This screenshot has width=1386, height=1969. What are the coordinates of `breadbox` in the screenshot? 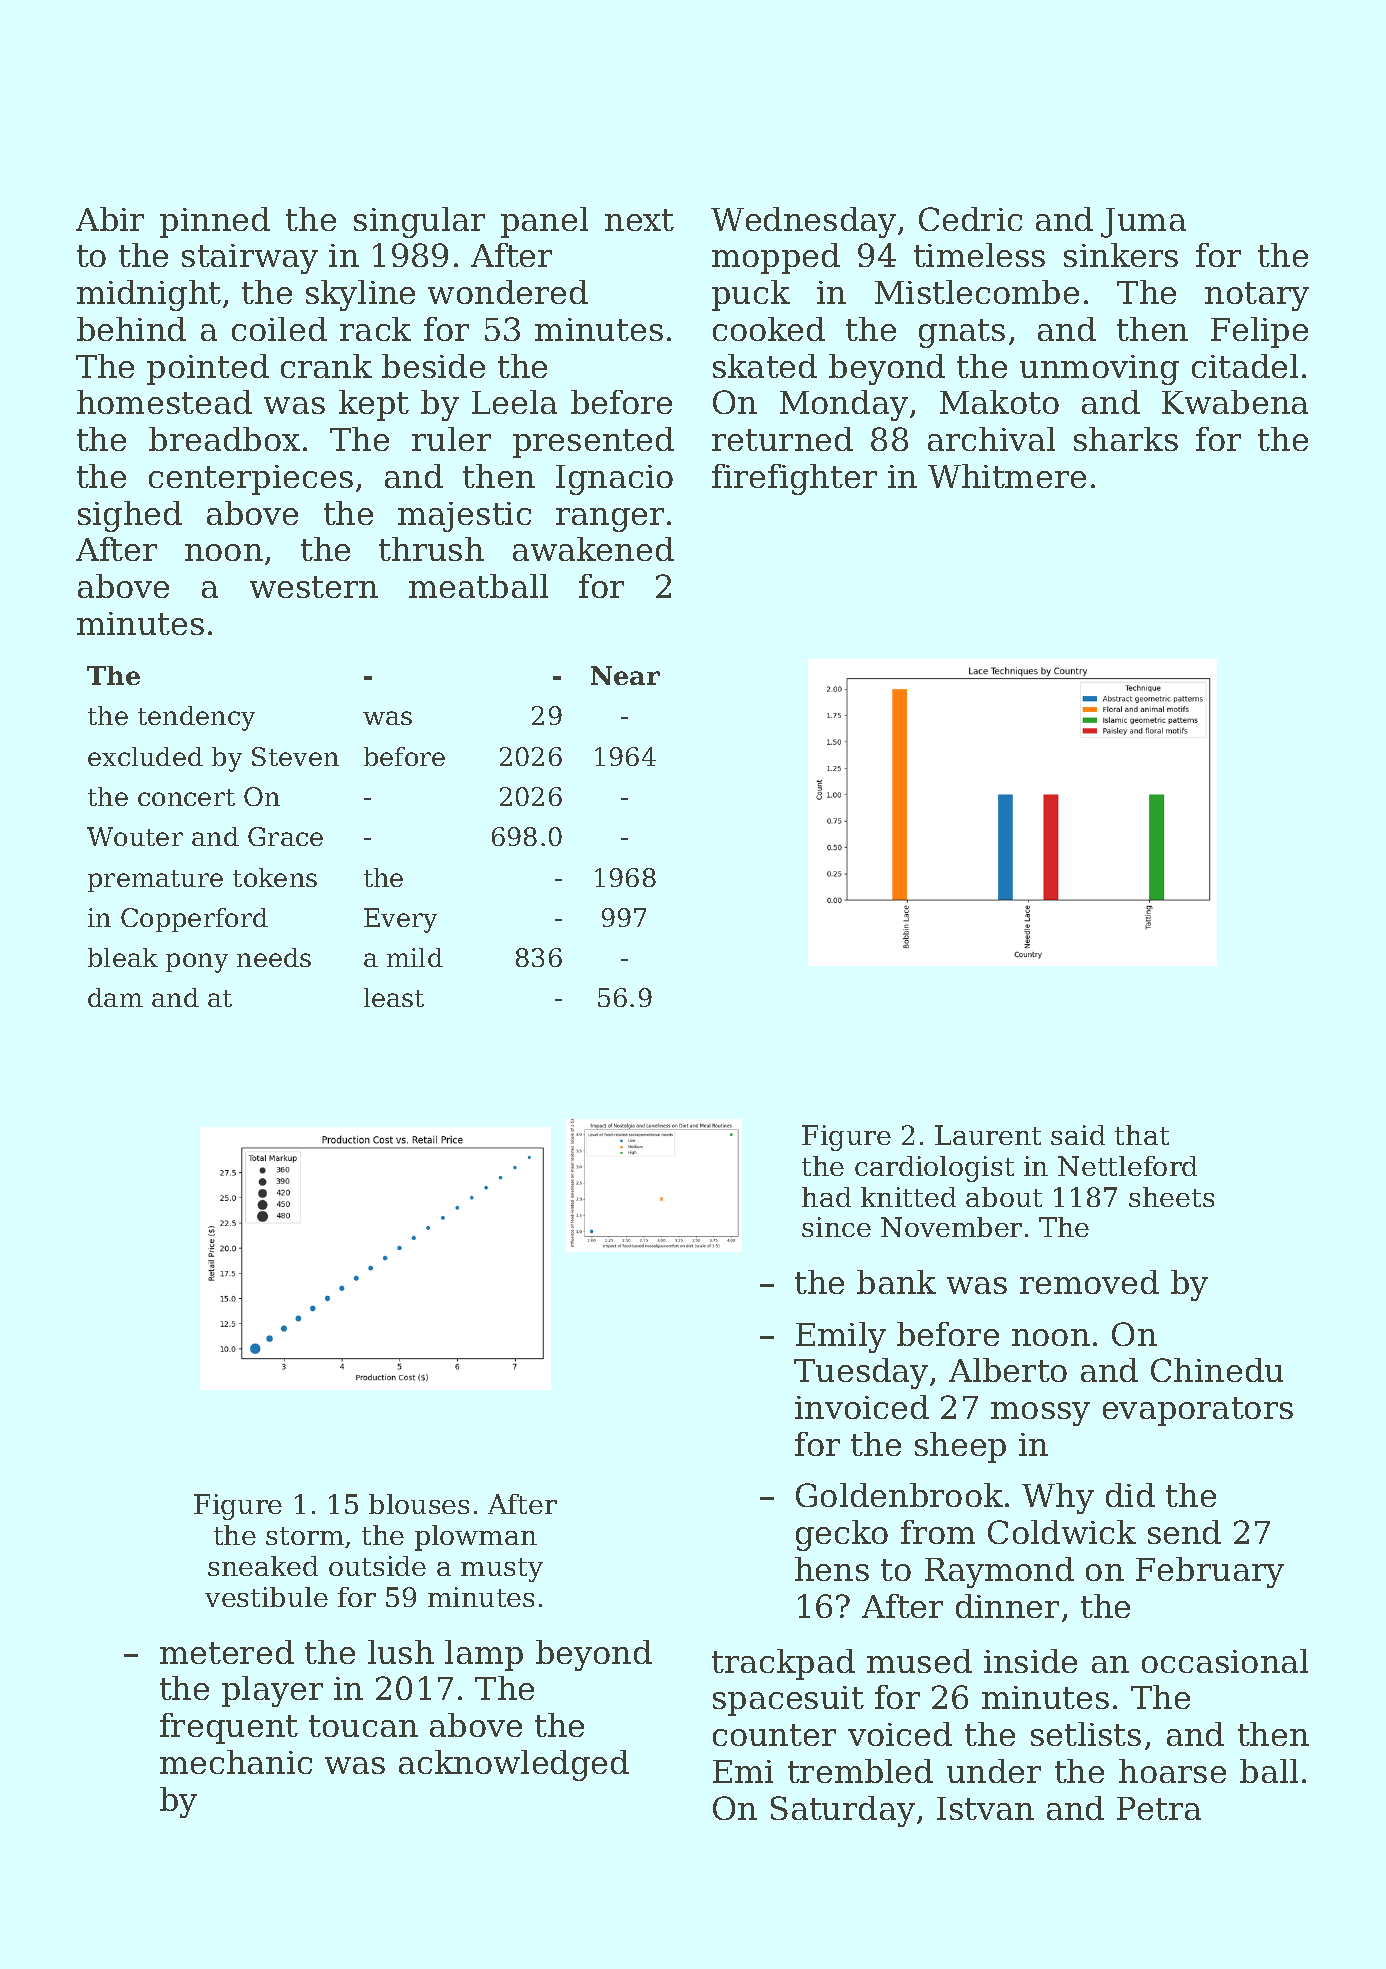 It's located at (224, 439).
